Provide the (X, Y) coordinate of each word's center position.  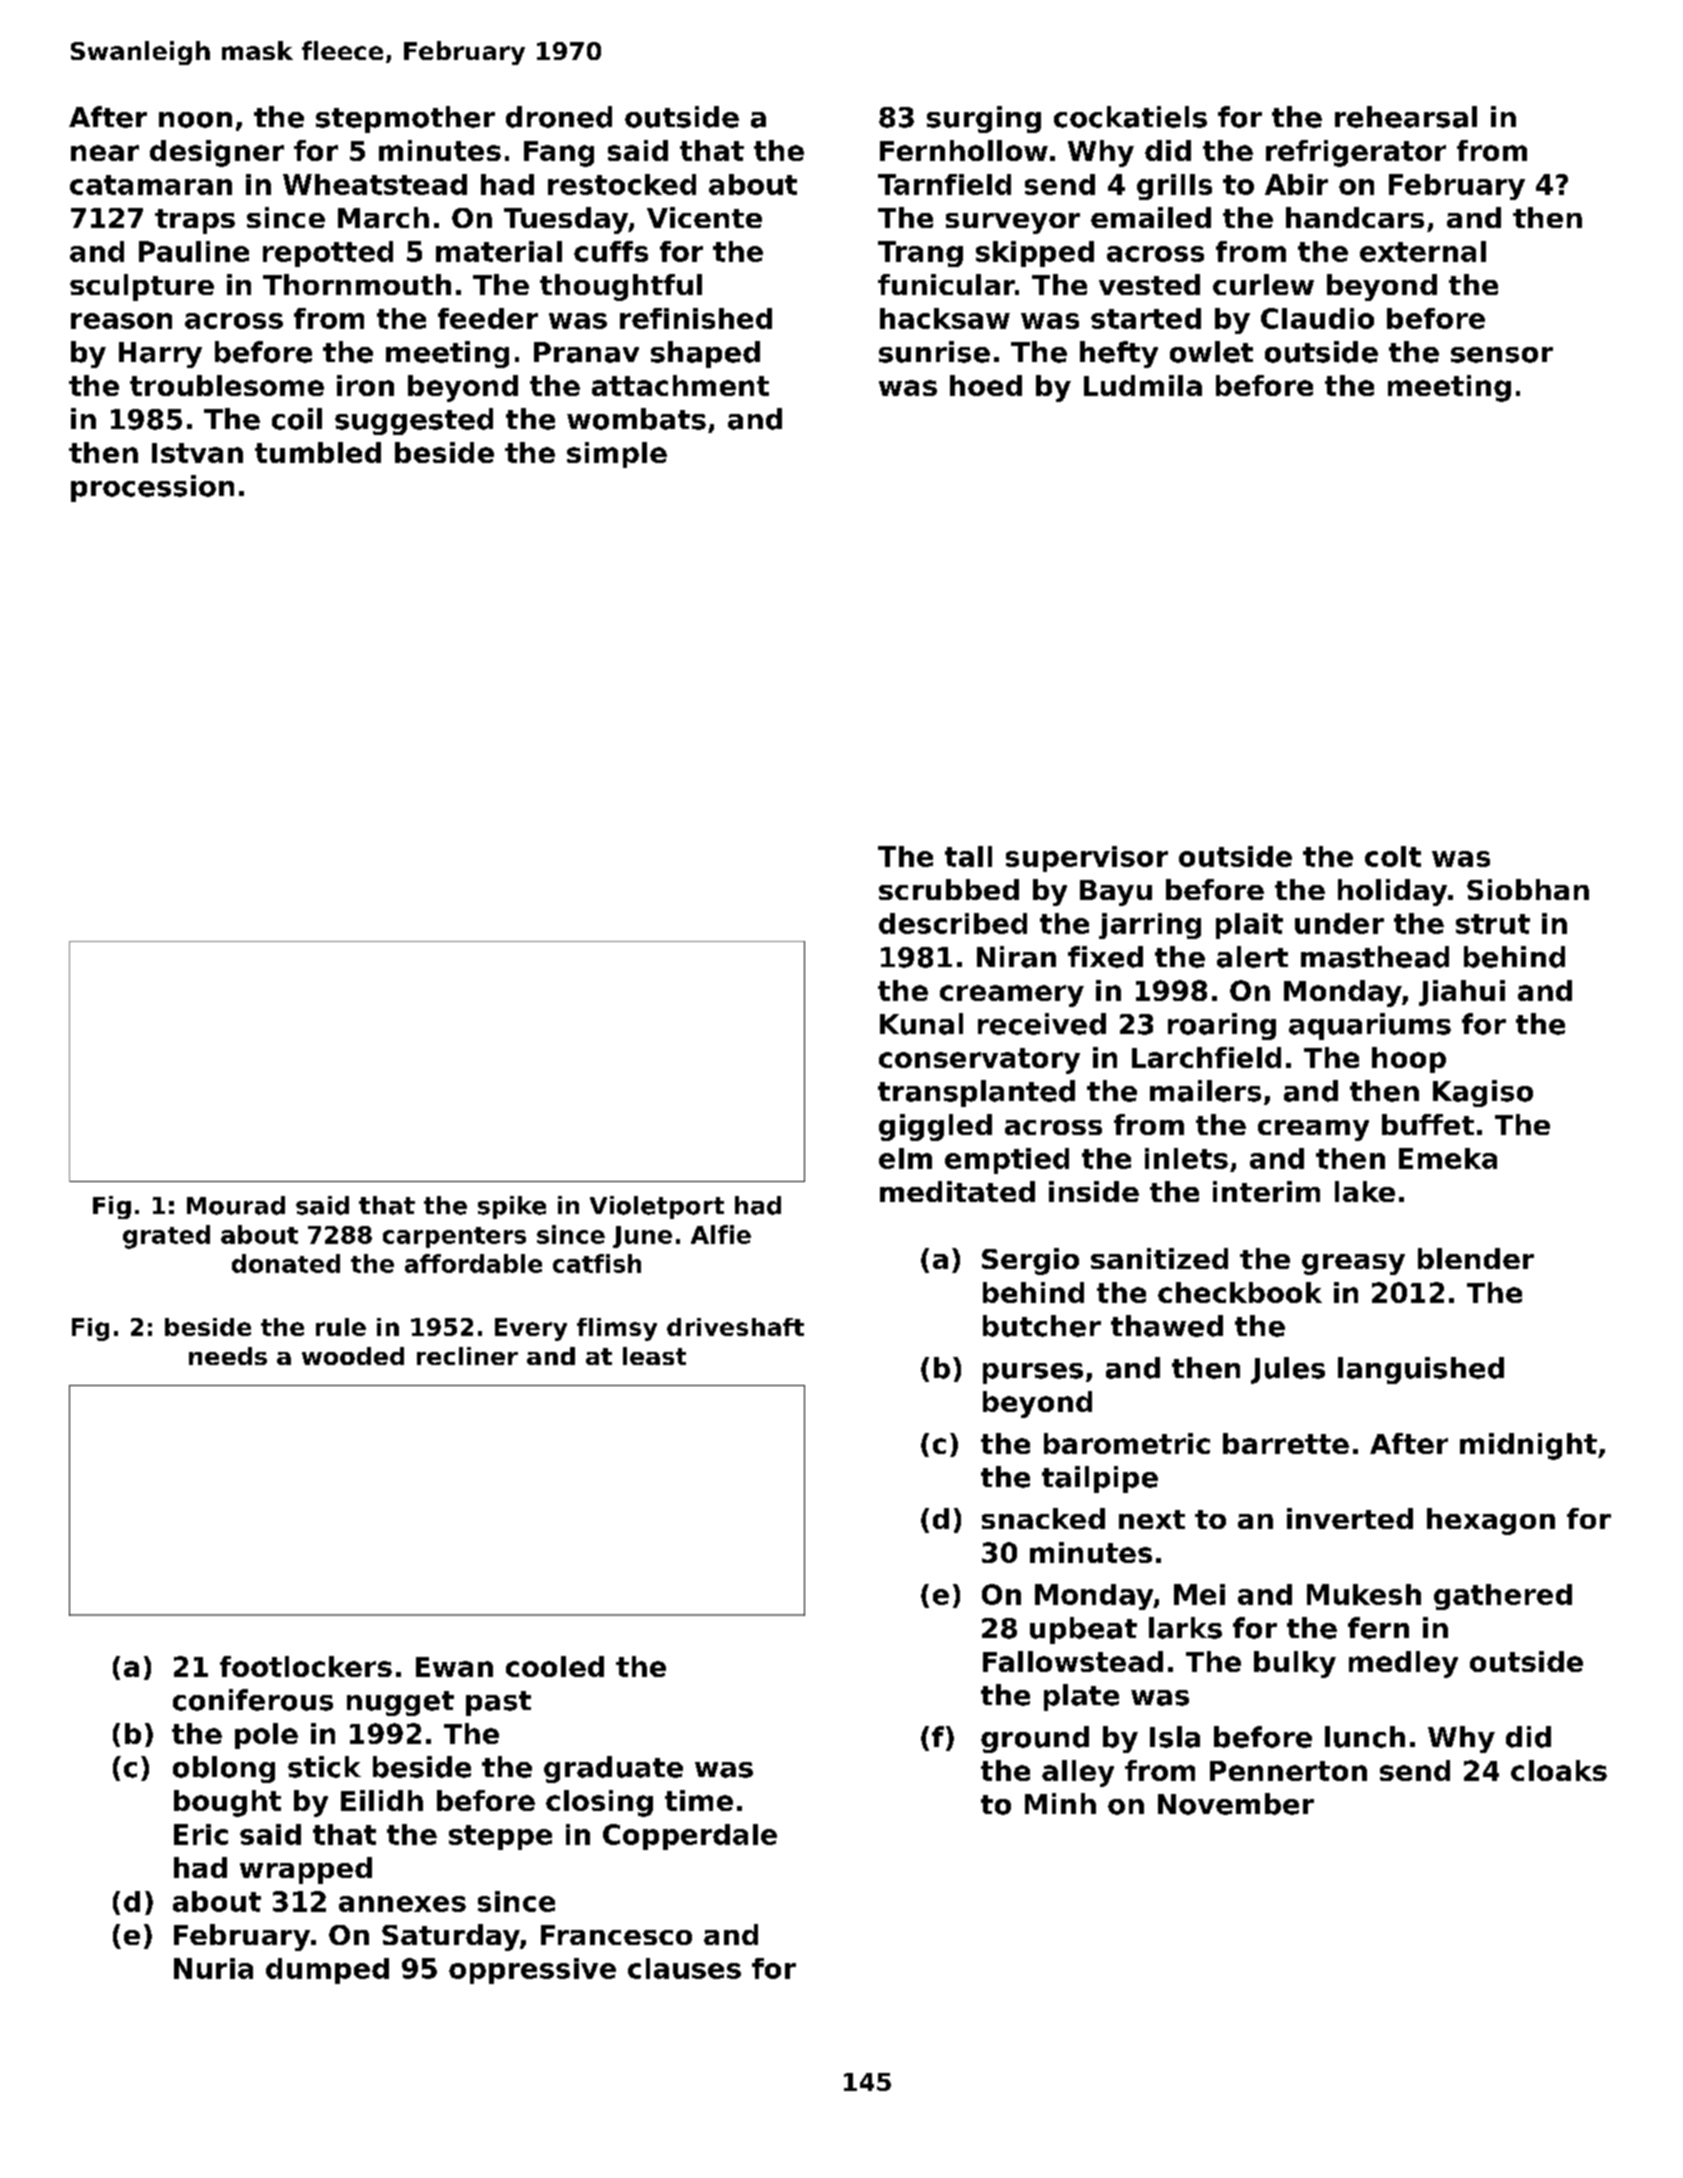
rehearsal (1406, 117)
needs (228, 1356)
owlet (1211, 352)
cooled (555, 1666)
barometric (1127, 1443)
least (654, 1356)
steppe (500, 1837)
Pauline (194, 251)
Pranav (586, 352)
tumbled (318, 452)
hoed (986, 385)
